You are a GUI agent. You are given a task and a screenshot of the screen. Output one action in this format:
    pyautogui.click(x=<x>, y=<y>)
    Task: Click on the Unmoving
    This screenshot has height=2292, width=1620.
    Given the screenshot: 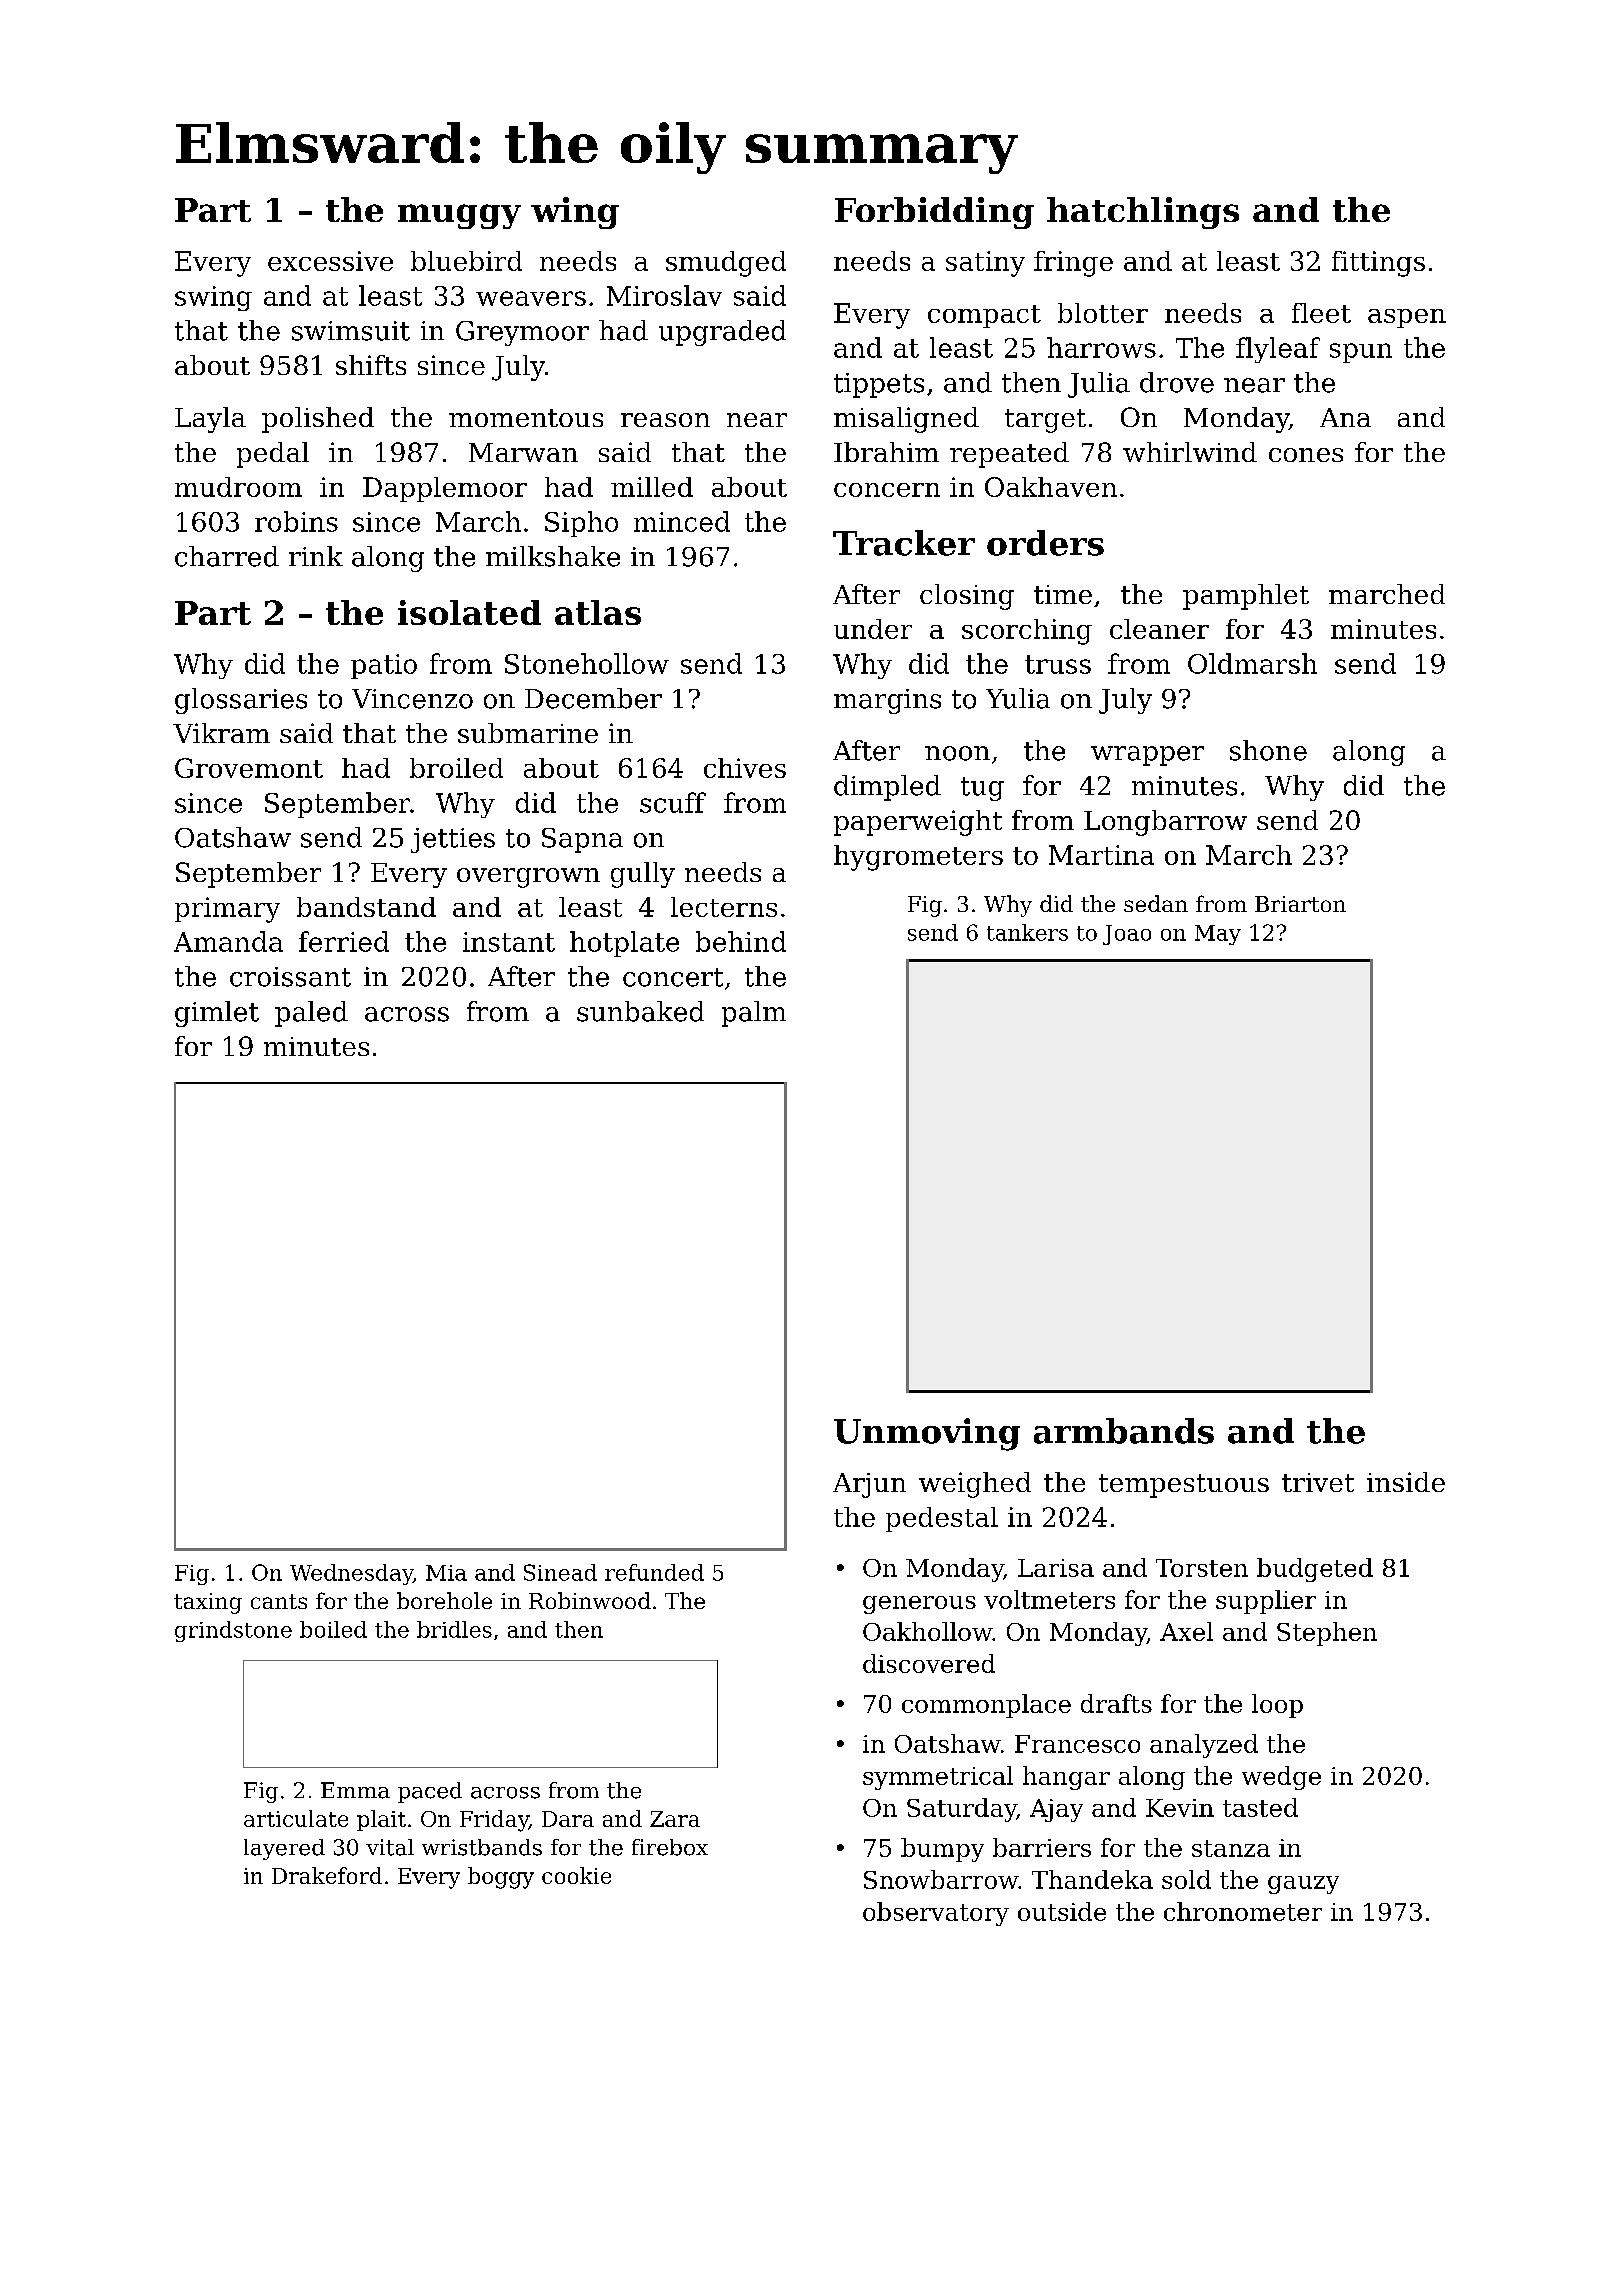 What is the action you would take?
    pyautogui.click(x=927, y=1434)
